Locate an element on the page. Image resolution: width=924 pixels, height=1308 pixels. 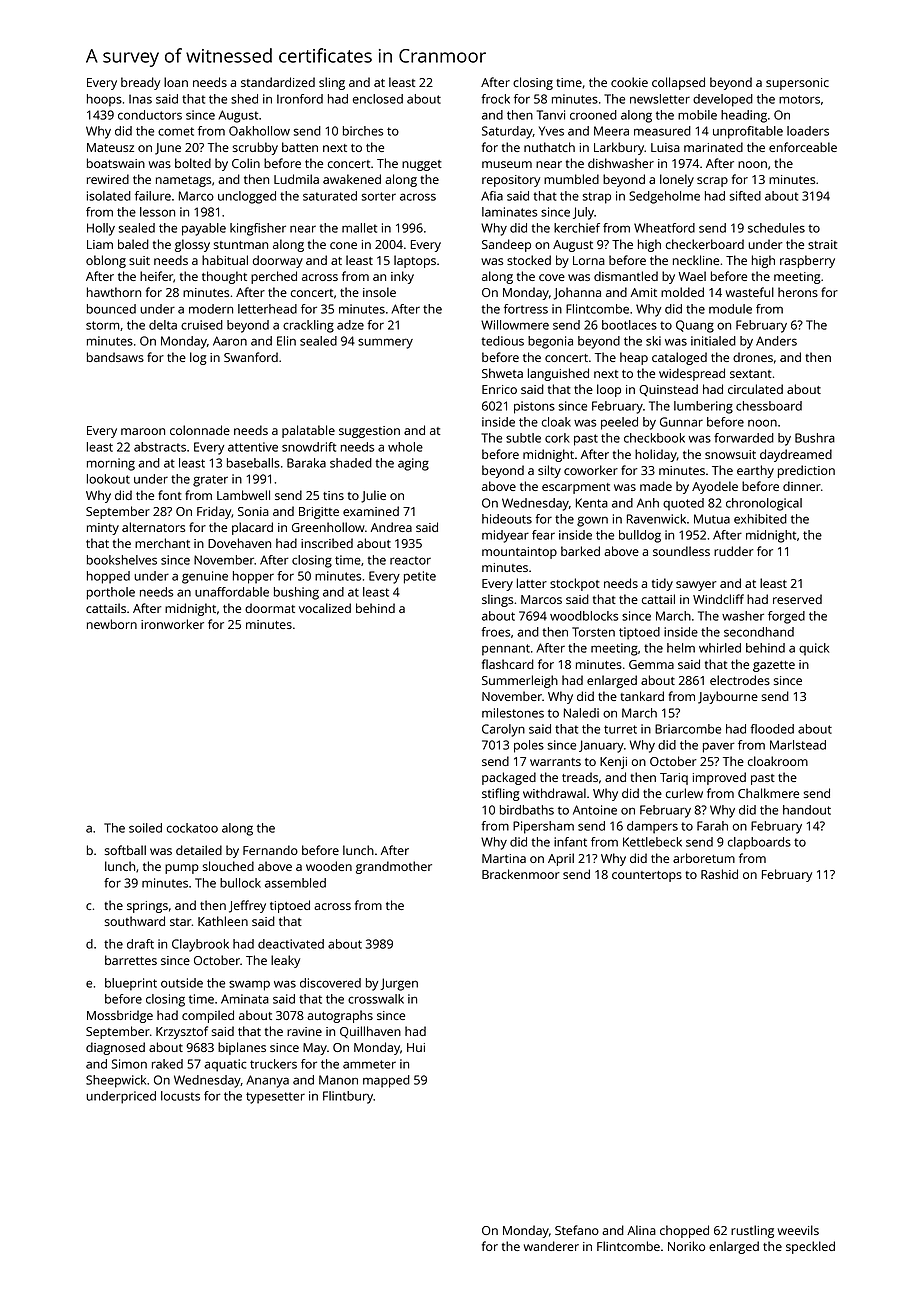
Chalkmere is located at coordinates (768, 793).
